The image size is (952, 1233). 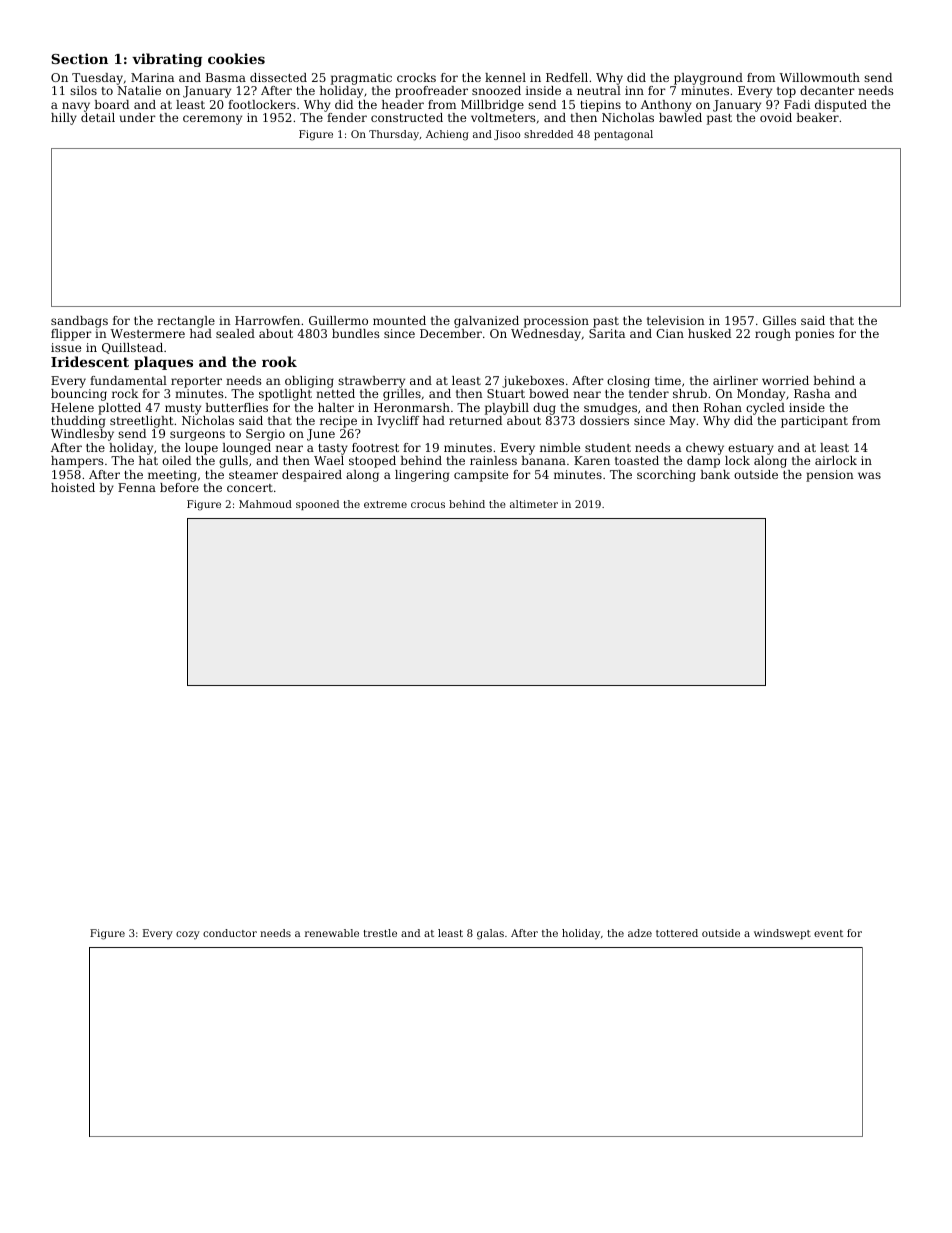 I want to click on campsite, so click(x=481, y=476).
